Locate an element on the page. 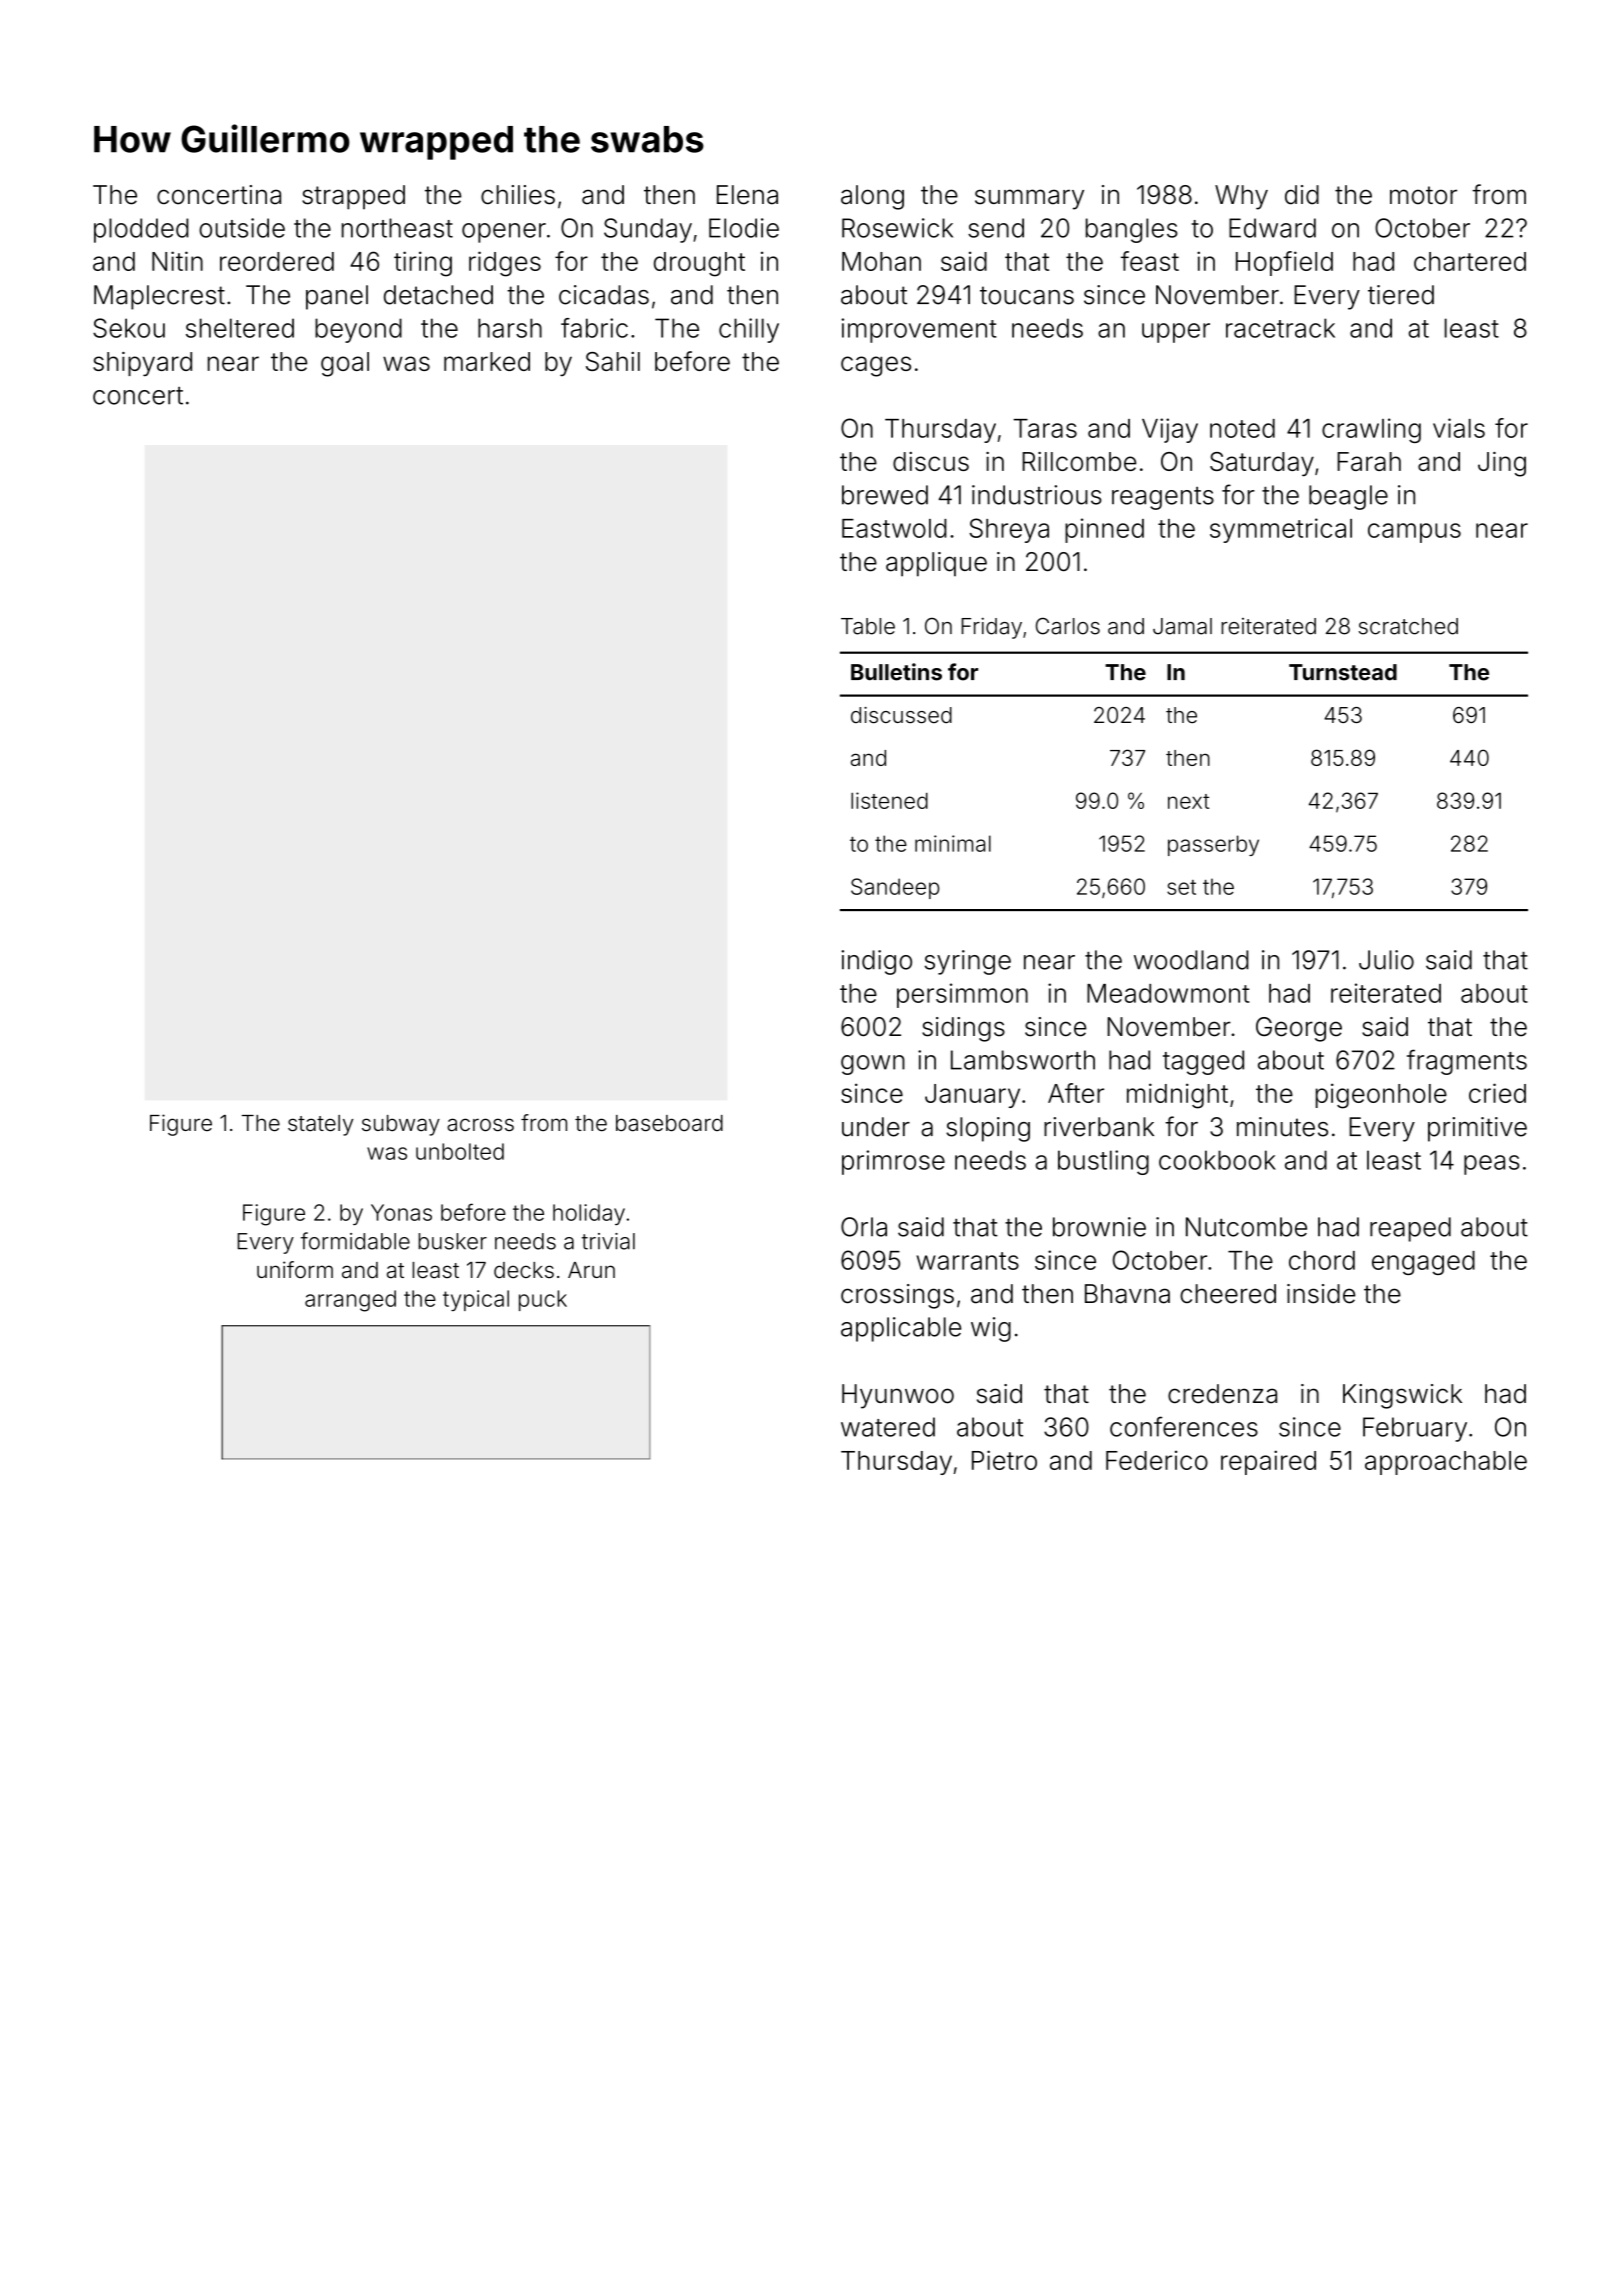  Edward is located at coordinates (1272, 228).
